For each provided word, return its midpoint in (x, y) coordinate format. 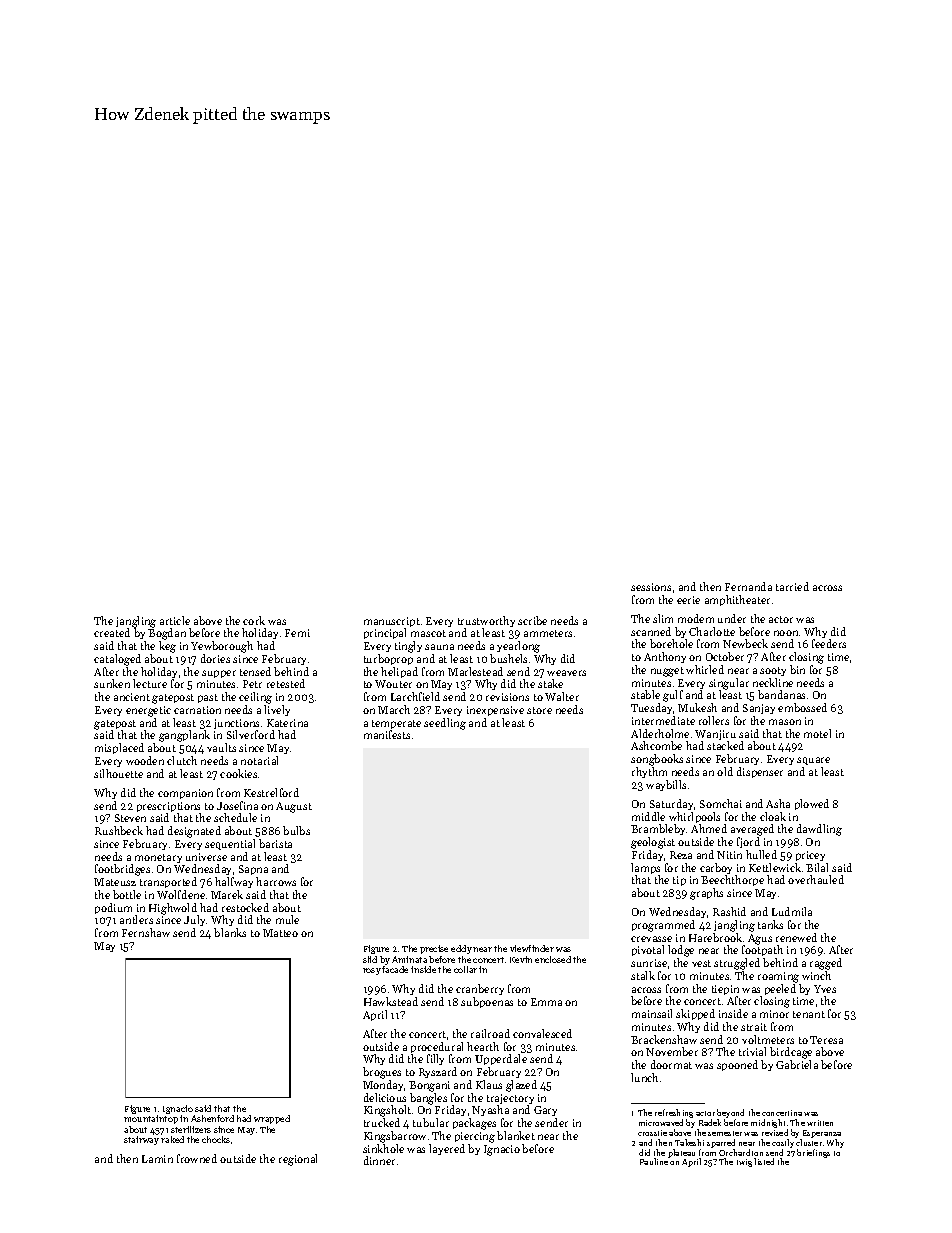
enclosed (553, 959)
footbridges (122, 870)
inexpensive (495, 711)
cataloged (117, 660)
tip (679, 881)
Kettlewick (775, 867)
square (813, 761)
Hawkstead (391, 1001)
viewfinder (532, 948)
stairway (141, 1140)
